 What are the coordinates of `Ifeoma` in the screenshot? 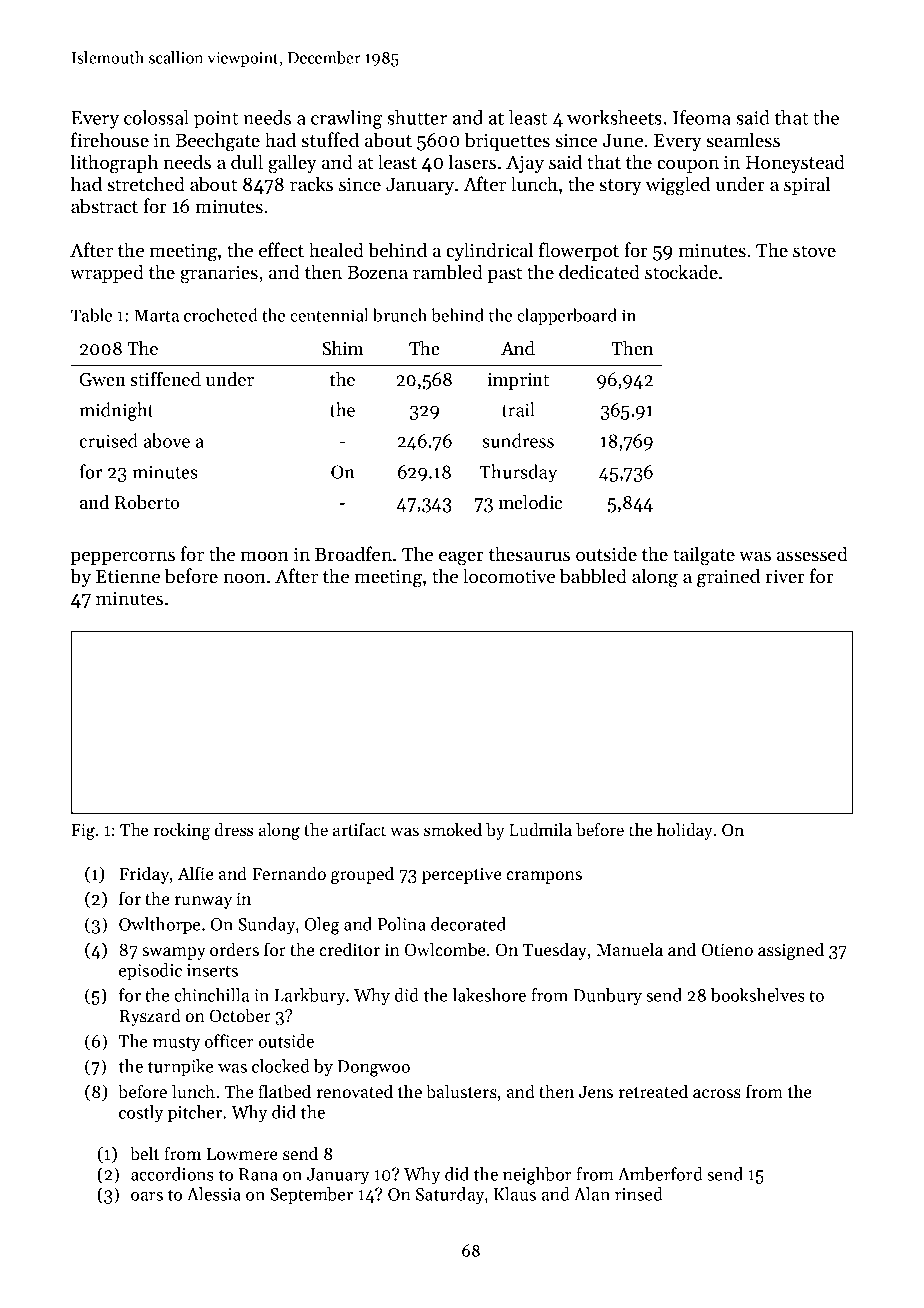 It's located at (702, 117).
